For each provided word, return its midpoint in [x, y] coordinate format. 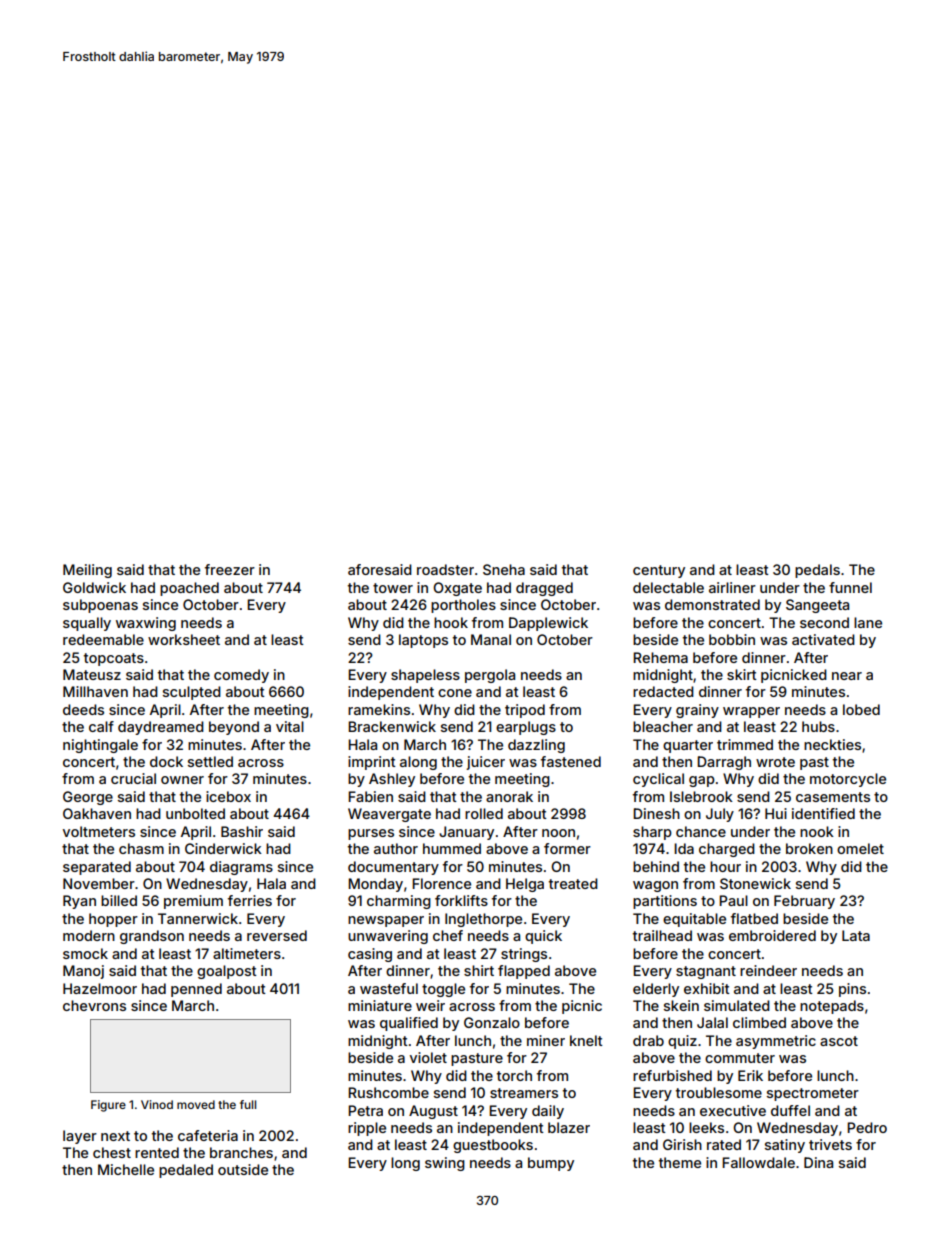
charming [399, 902]
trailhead [662, 935]
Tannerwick [198, 918]
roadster [445, 569]
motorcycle [848, 780]
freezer [230, 569]
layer [80, 1137]
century [659, 571]
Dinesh [656, 813]
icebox [228, 796]
